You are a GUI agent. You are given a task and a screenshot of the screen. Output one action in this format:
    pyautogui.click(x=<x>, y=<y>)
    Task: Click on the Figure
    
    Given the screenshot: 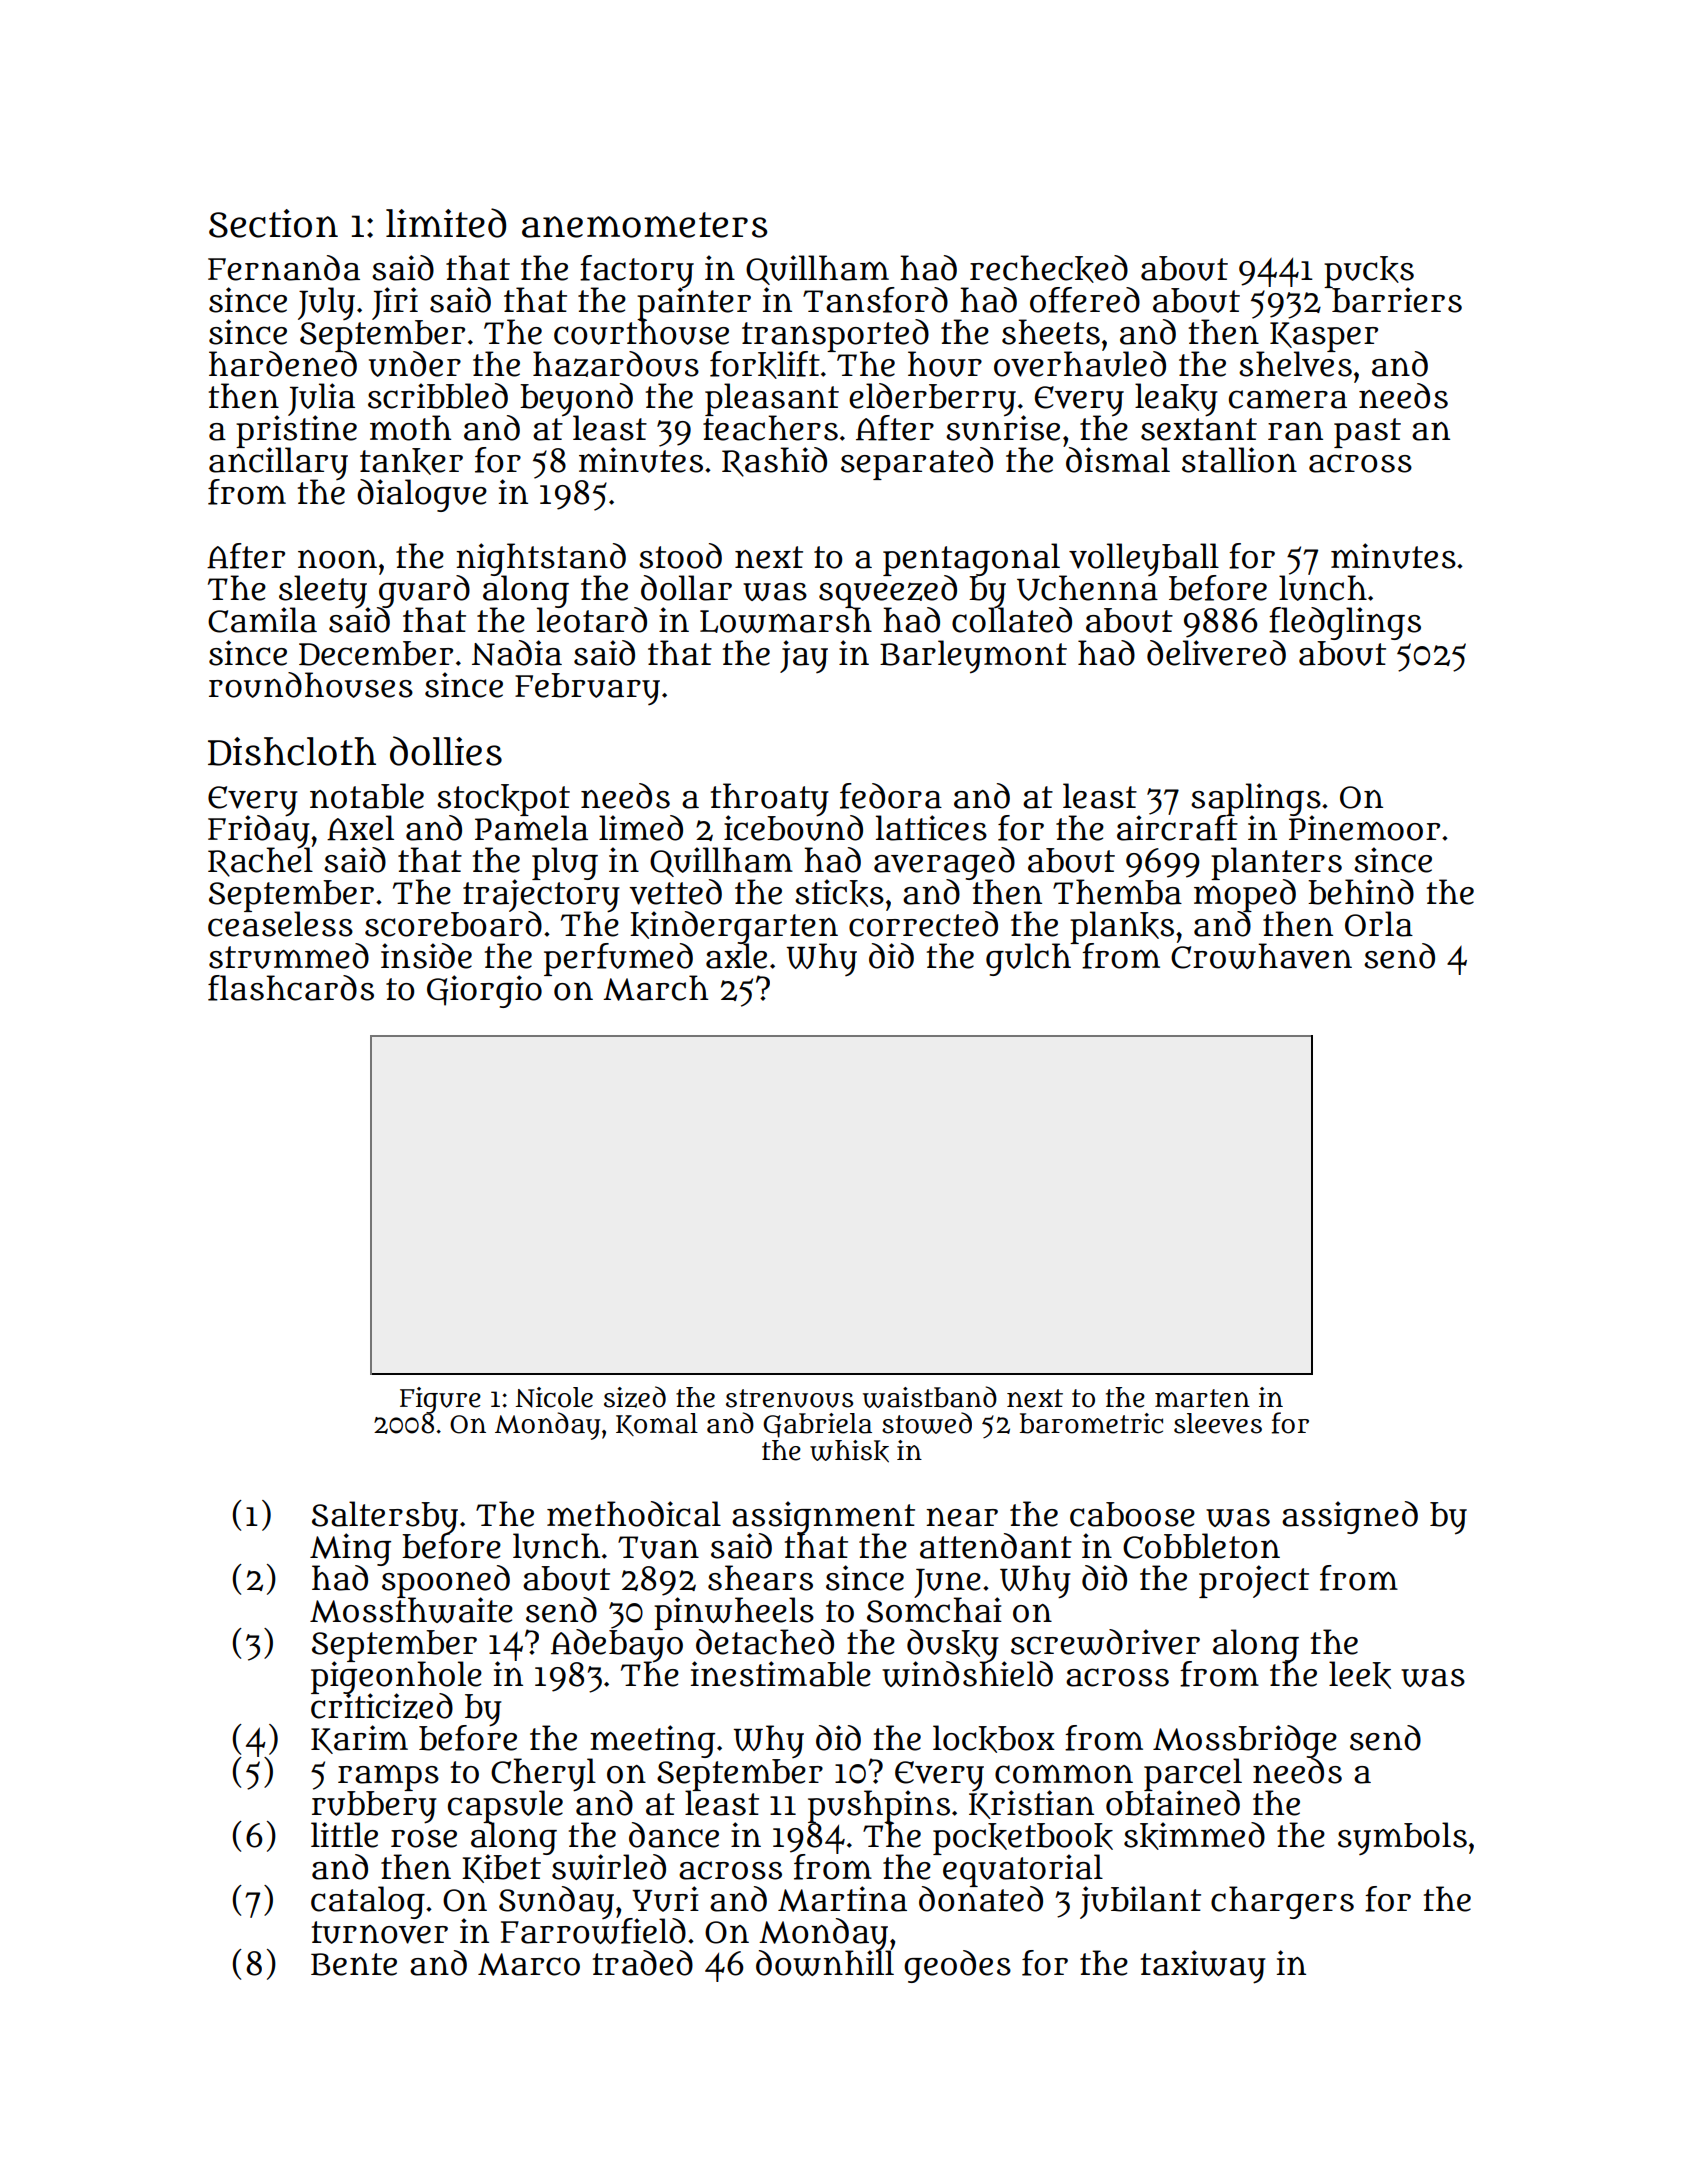 What is the action you would take?
    pyautogui.click(x=440, y=1400)
